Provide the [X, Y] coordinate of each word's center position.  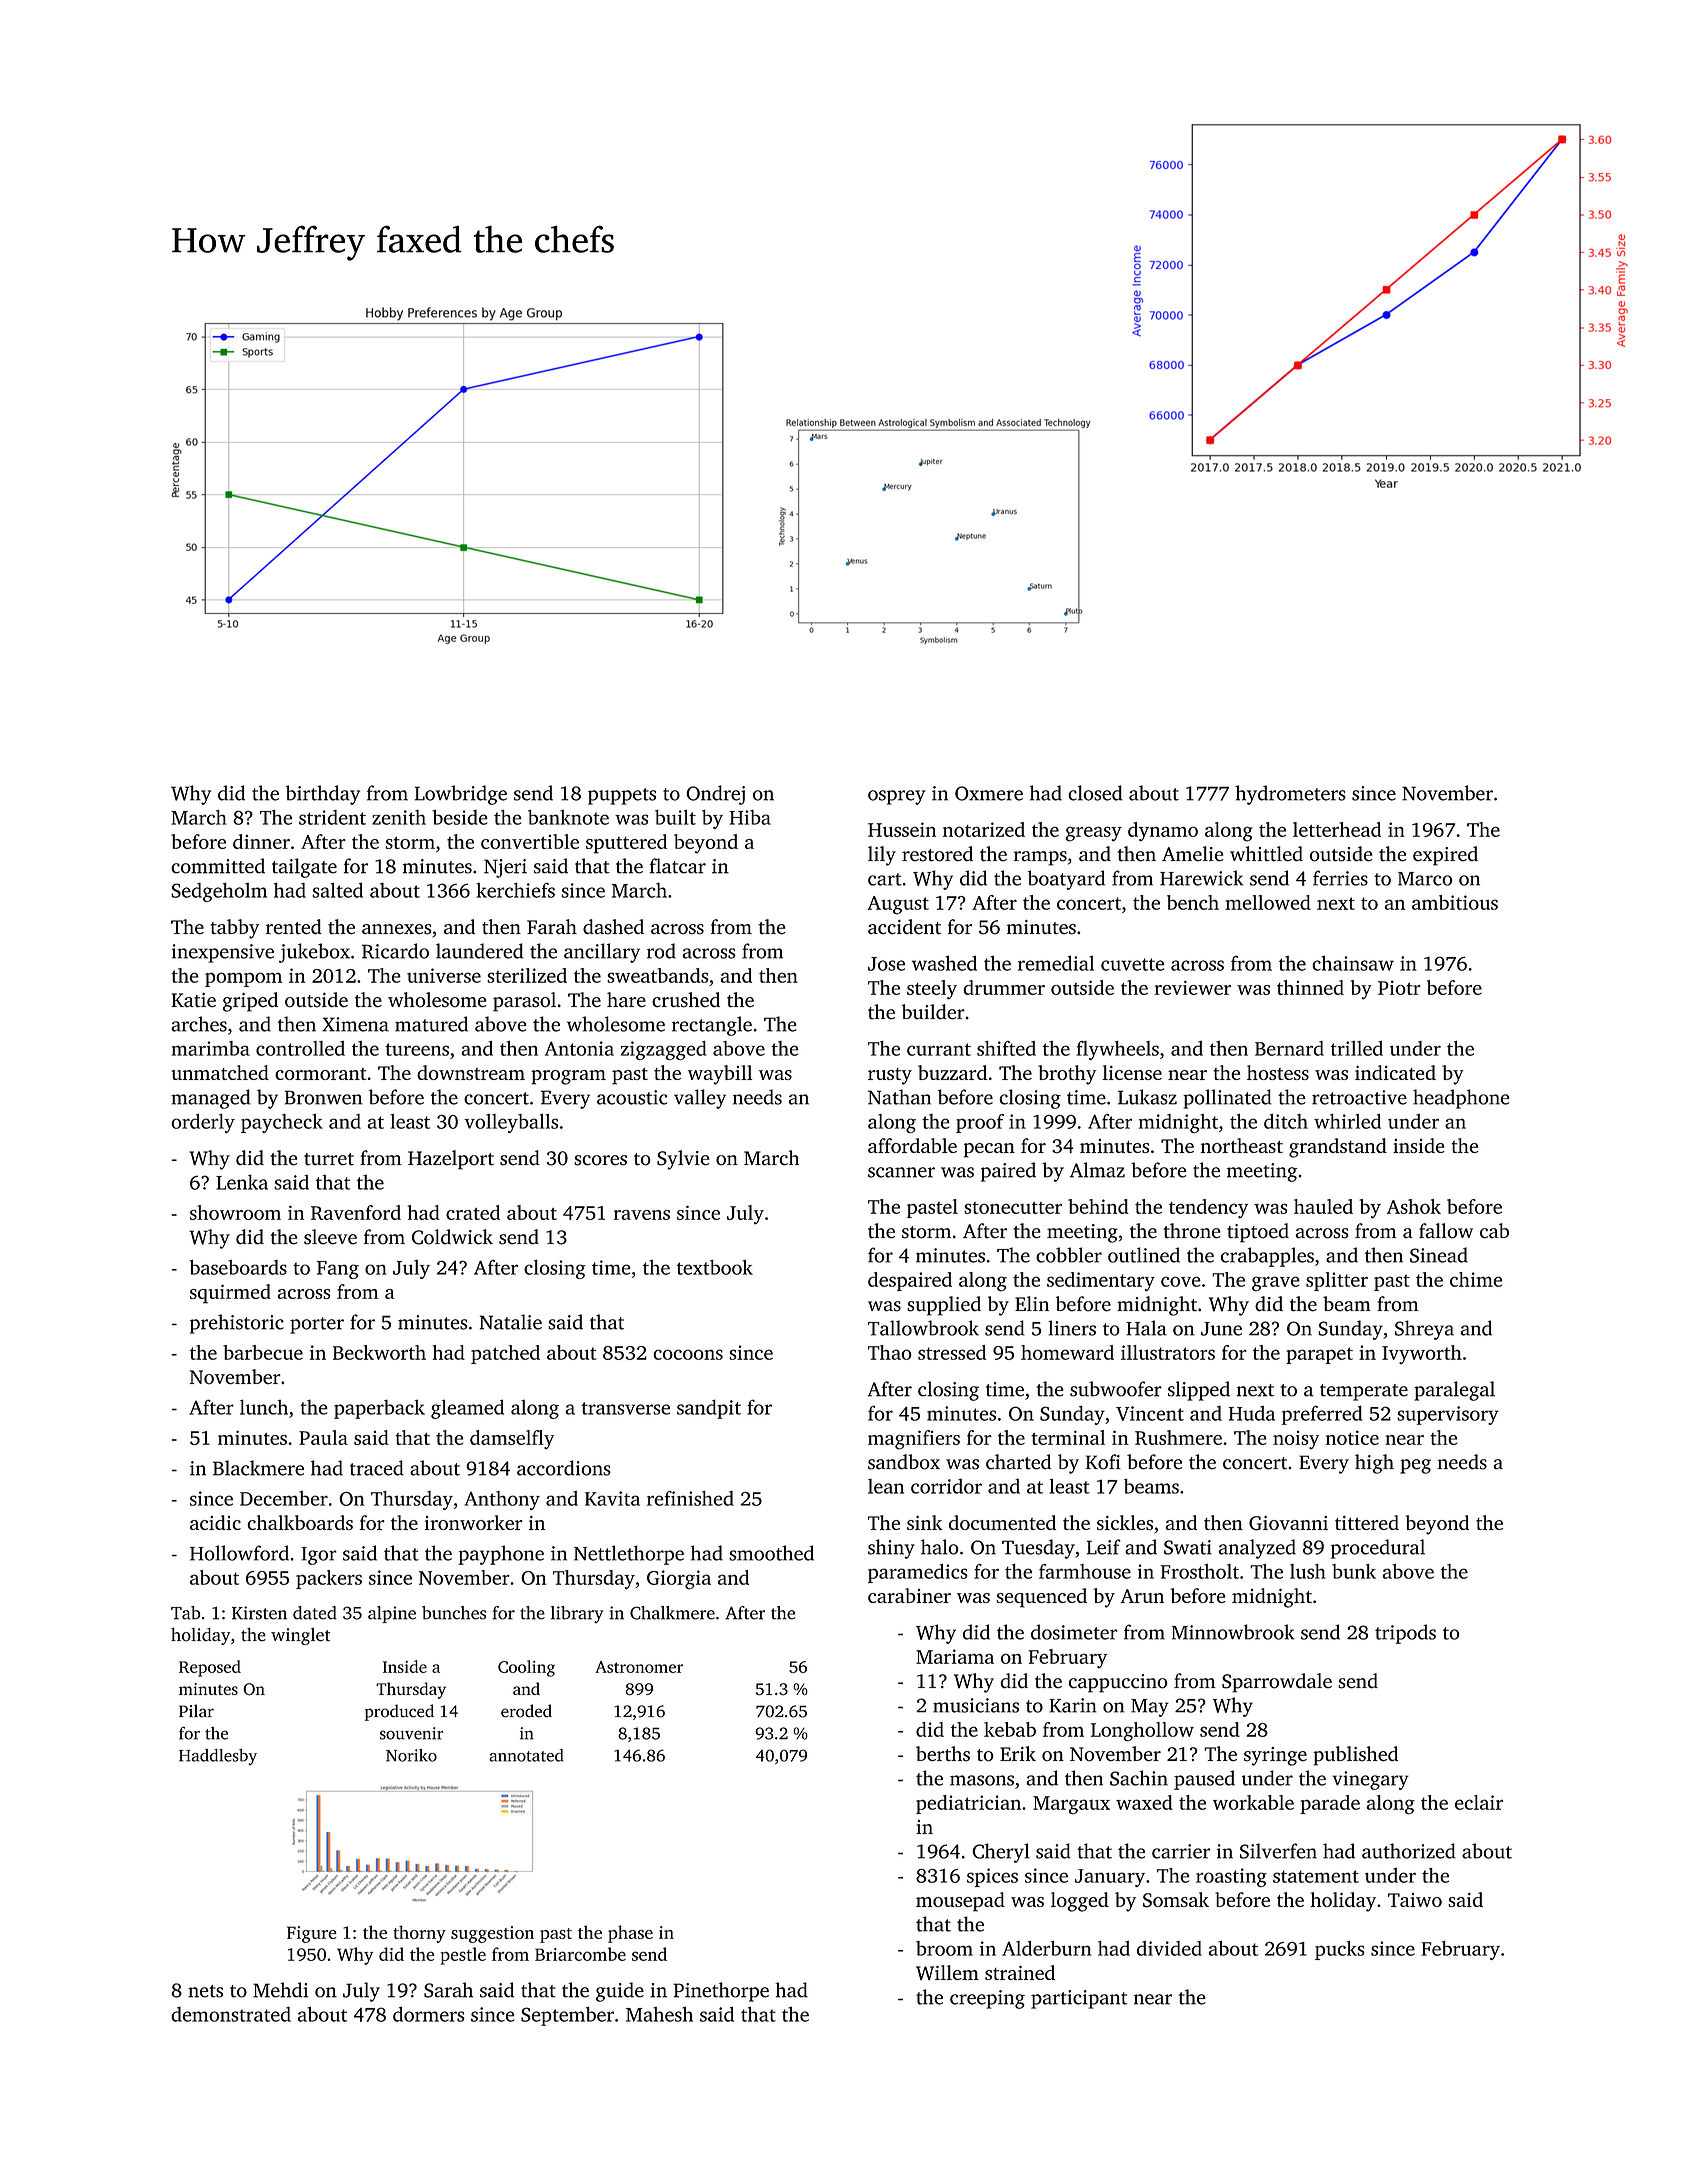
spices [992, 1877]
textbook [715, 1267]
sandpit [709, 1409]
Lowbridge [461, 795]
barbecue [263, 1352]
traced [377, 1468]
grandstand [1338, 1148]
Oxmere [989, 793]
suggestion [492, 1934]
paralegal [1454, 1391]
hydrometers [1290, 795]
